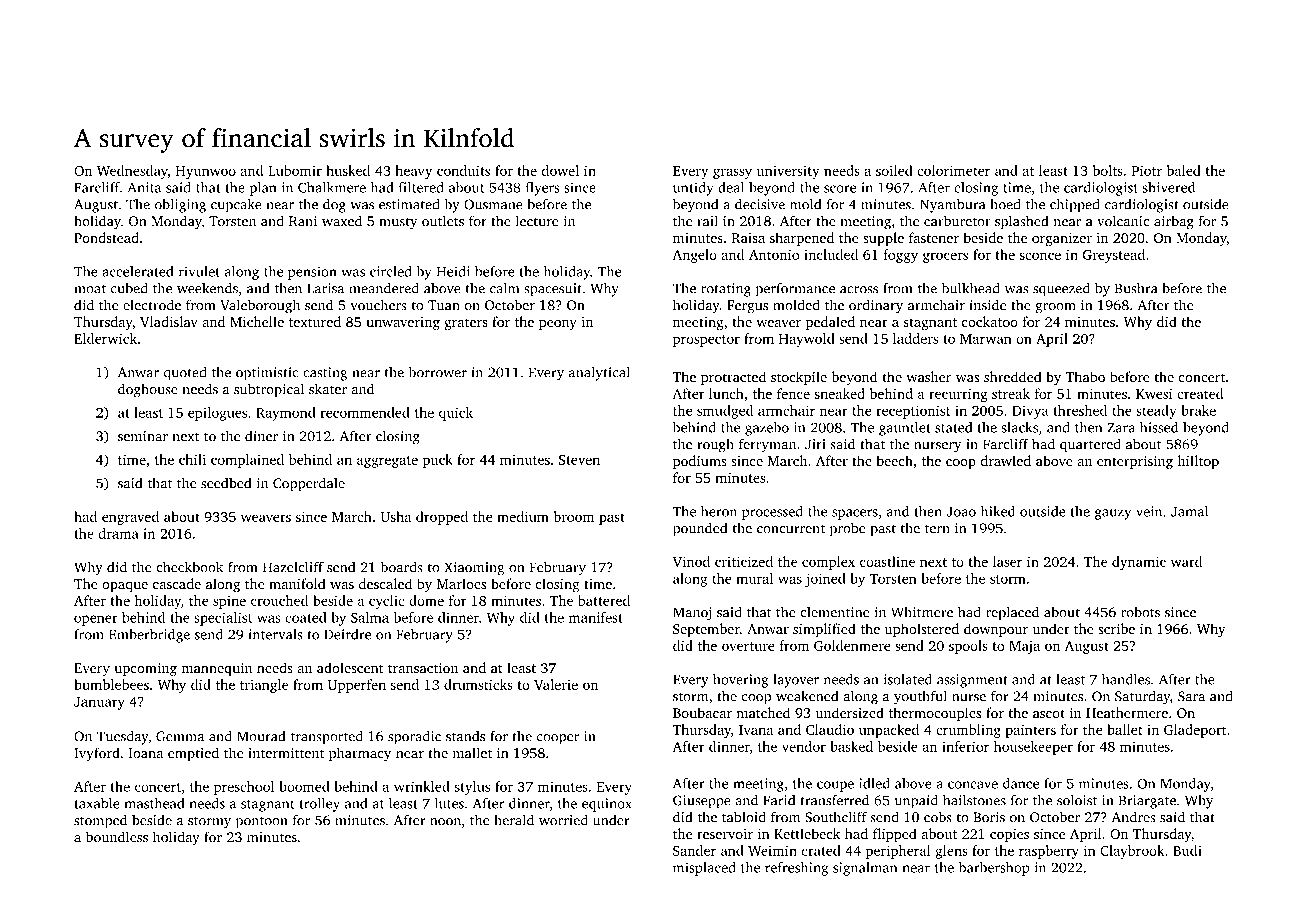 The height and width of the screenshot is (924, 1308). Describe the element at coordinates (119, 533) in the screenshot. I see `drama` at that location.
